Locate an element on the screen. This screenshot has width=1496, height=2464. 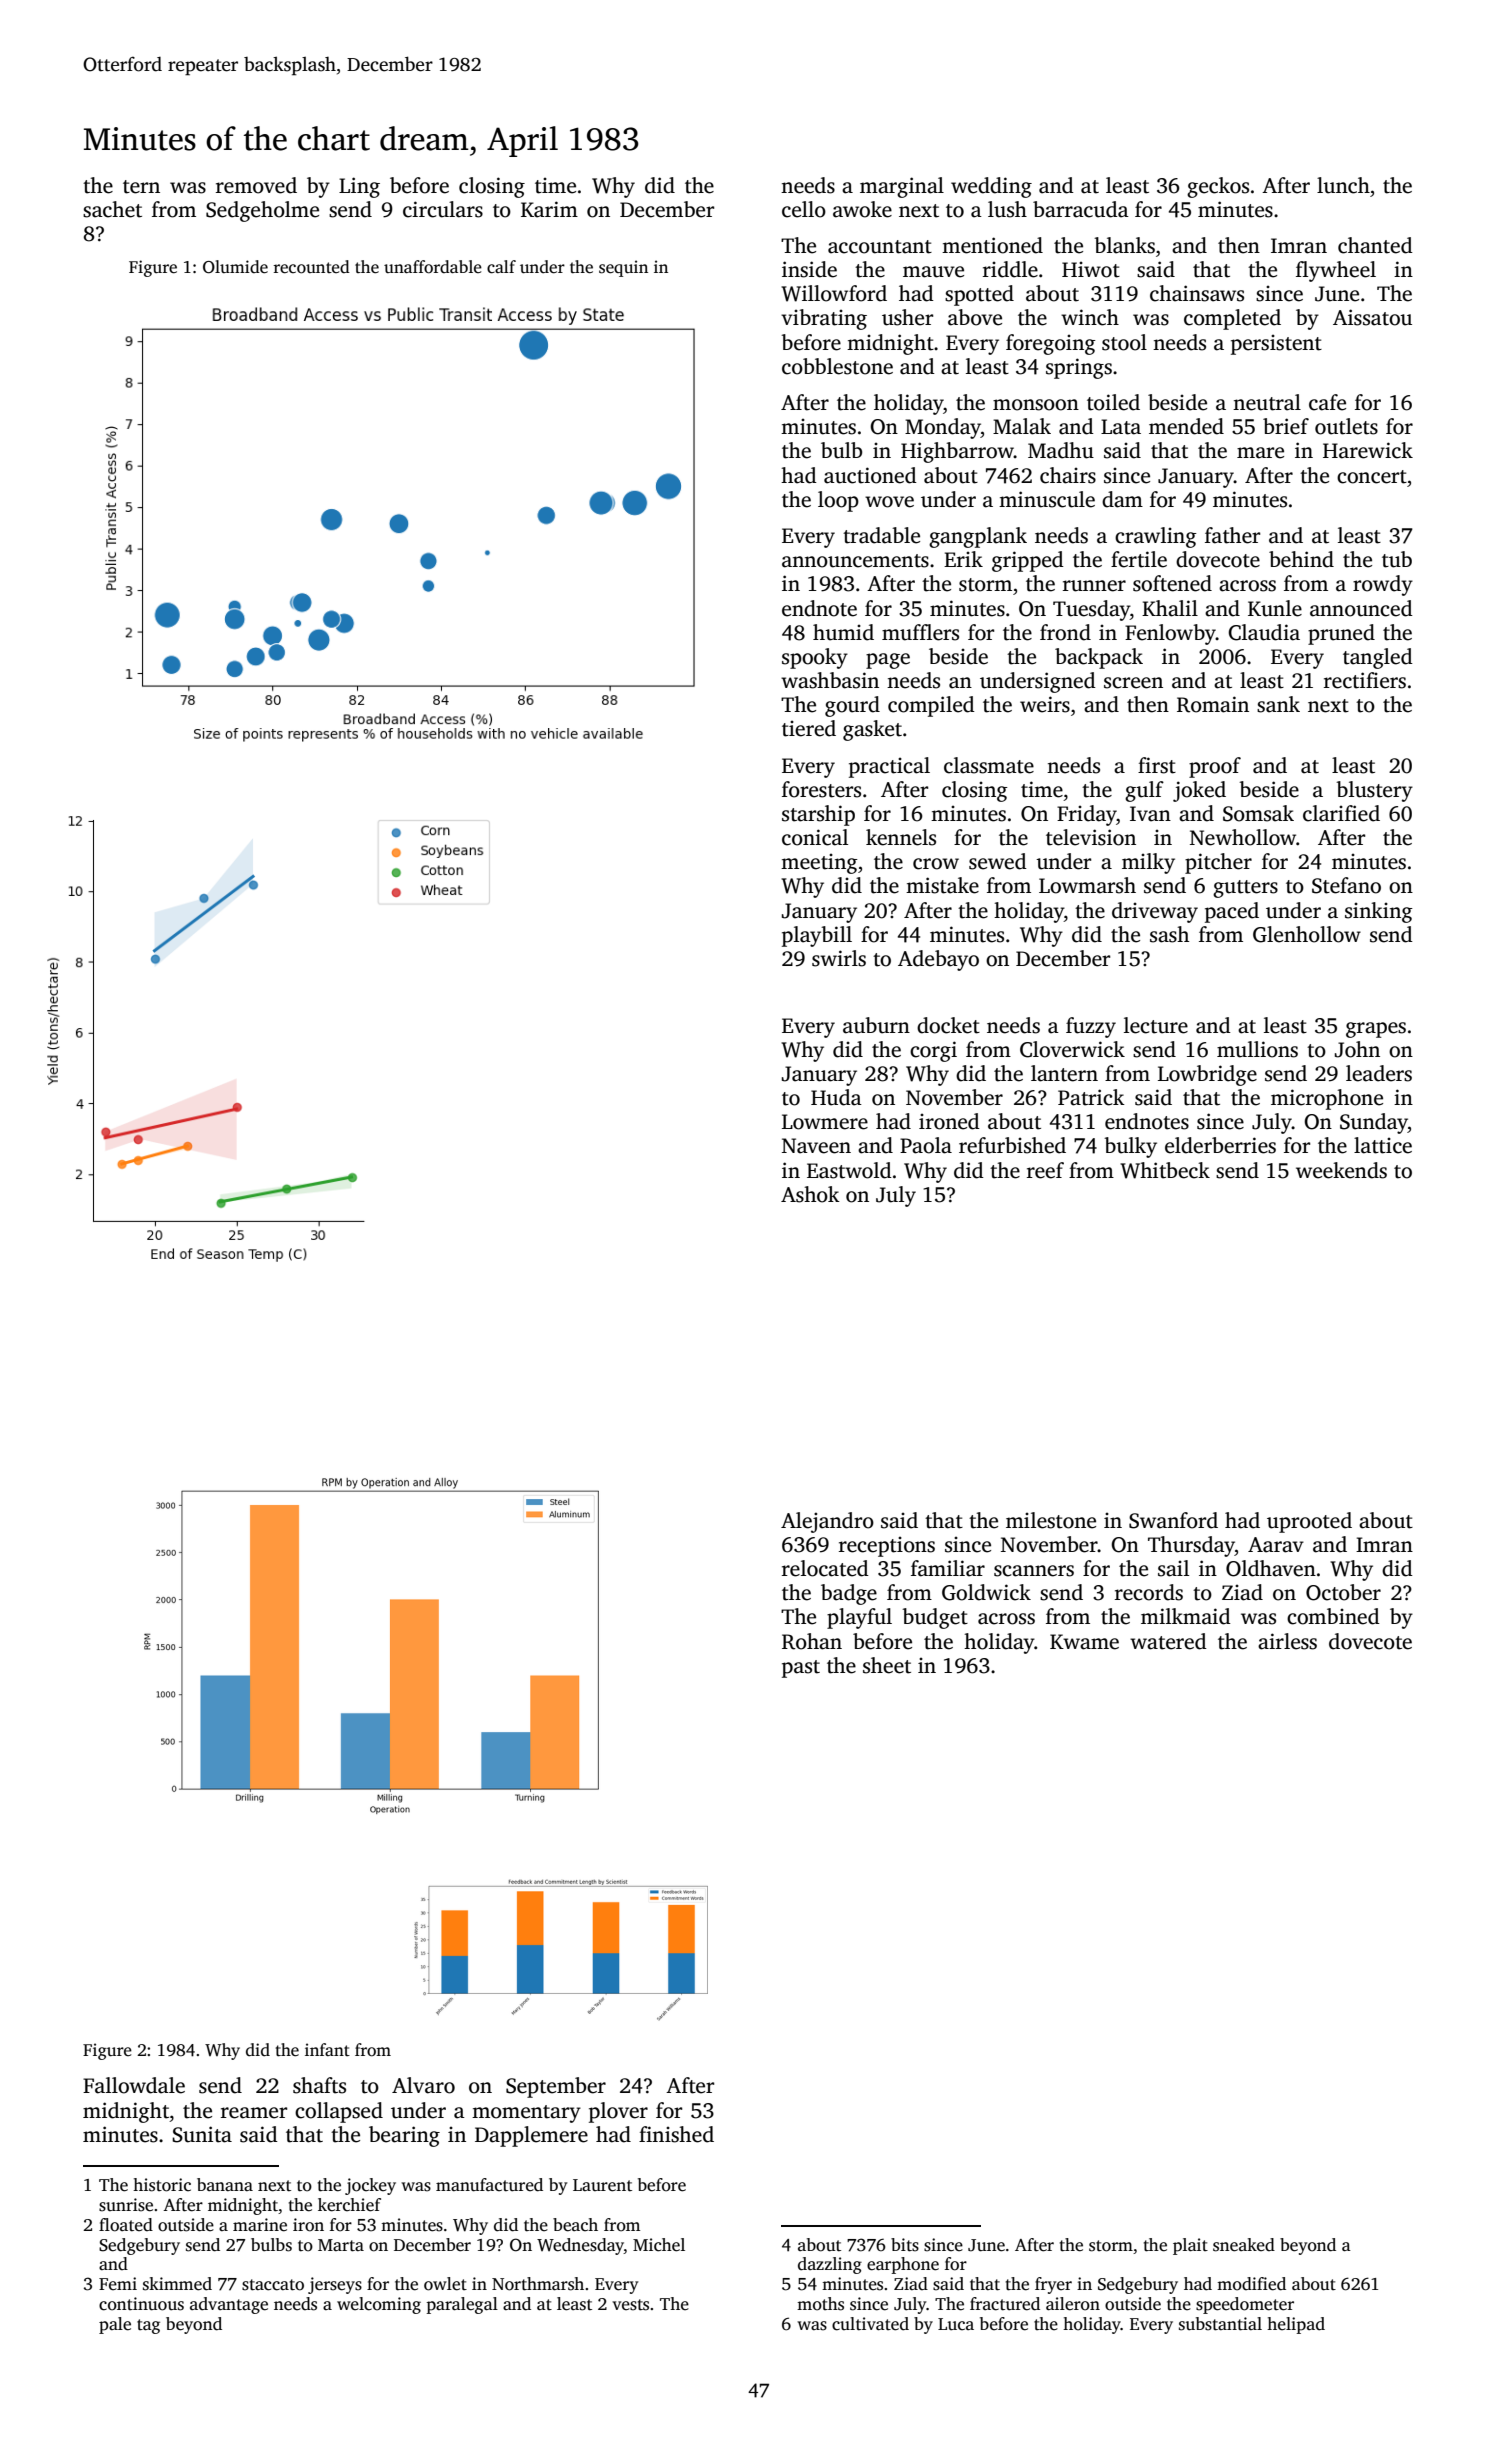
Lowmere is located at coordinates (825, 1122).
